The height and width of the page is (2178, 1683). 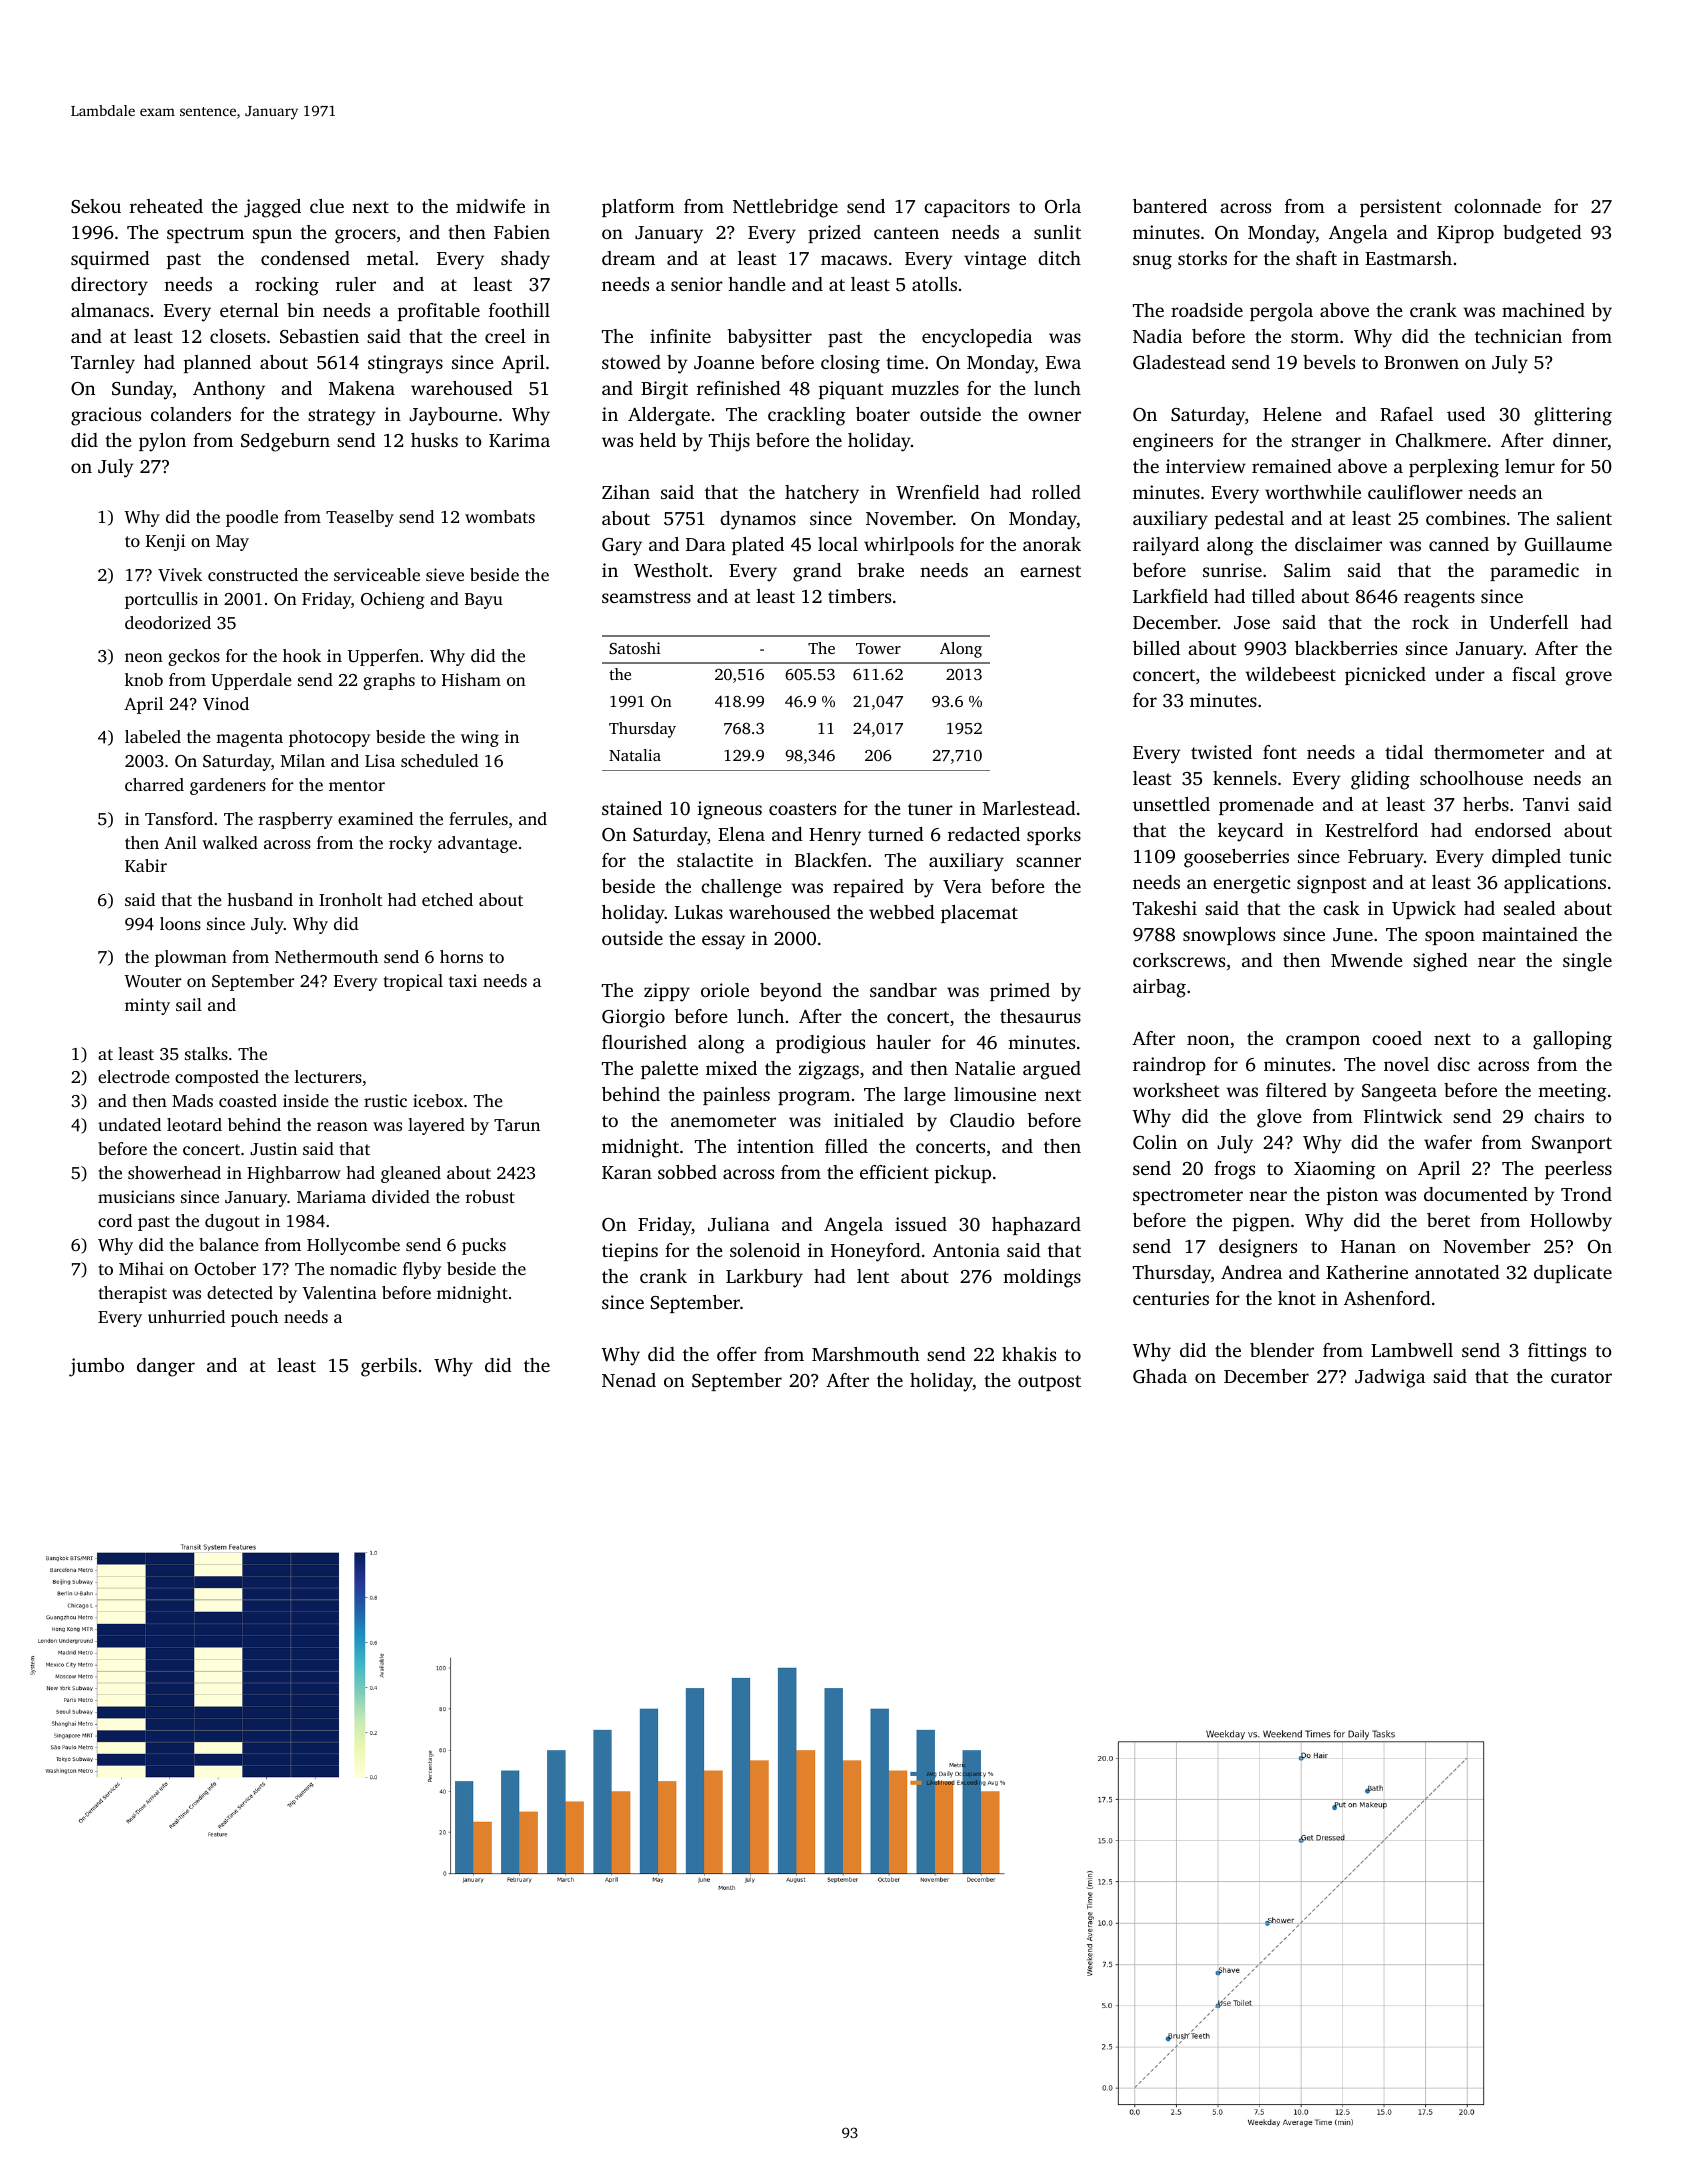 What do you see at coordinates (147, 1006) in the page?
I see `minty` at bounding box center [147, 1006].
